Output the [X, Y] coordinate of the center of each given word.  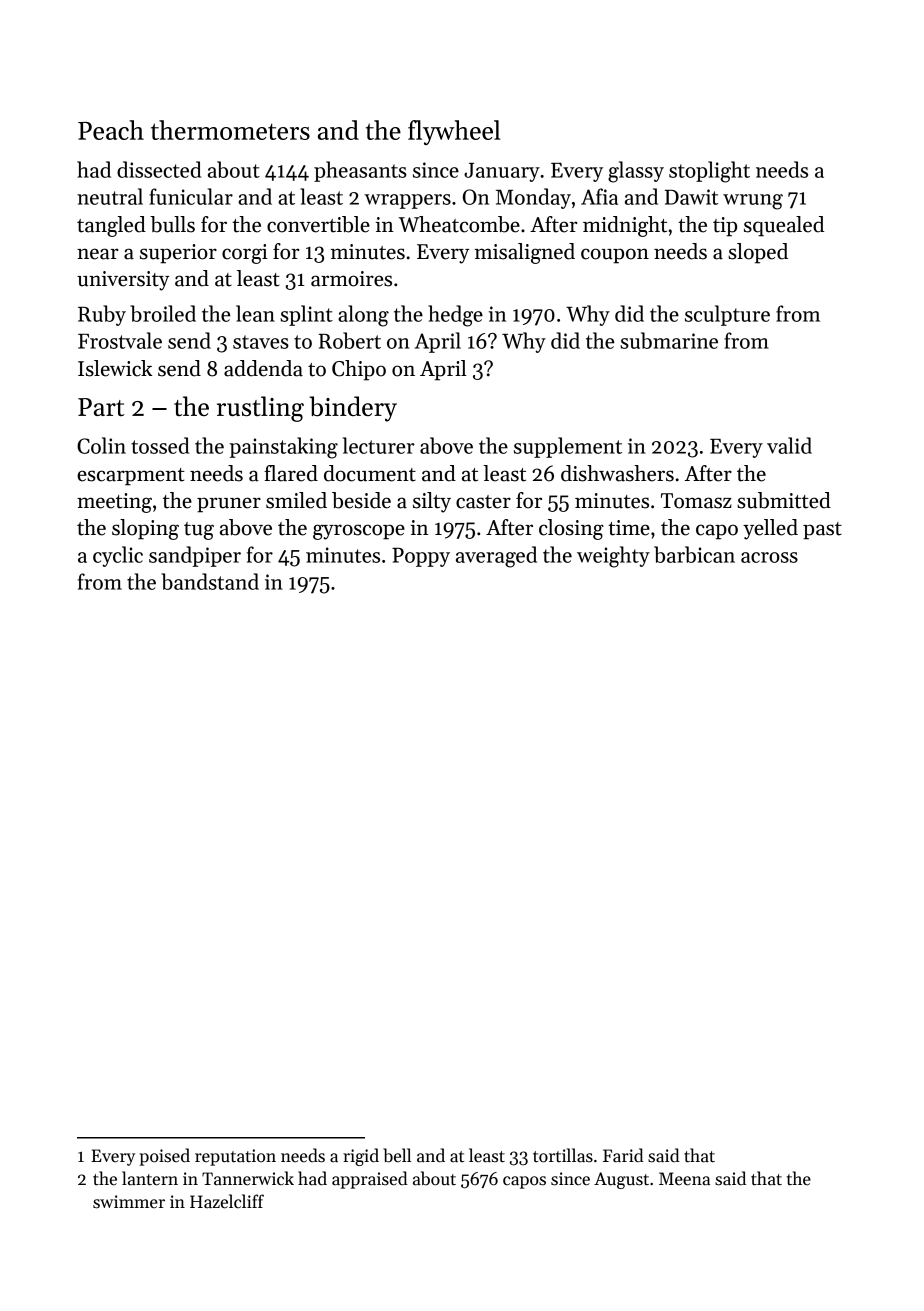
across [769, 557]
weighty [613, 557]
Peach [111, 130]
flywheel [454, 132]
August [621, 1180]
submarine [669, 340]
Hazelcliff [227, 1201]
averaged [496, 557]
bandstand [210, 581]
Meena [684, 1179]
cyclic [118, 556]
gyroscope [359, 532]
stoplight [709, 172]
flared [291, 473]
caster [483, 502]
